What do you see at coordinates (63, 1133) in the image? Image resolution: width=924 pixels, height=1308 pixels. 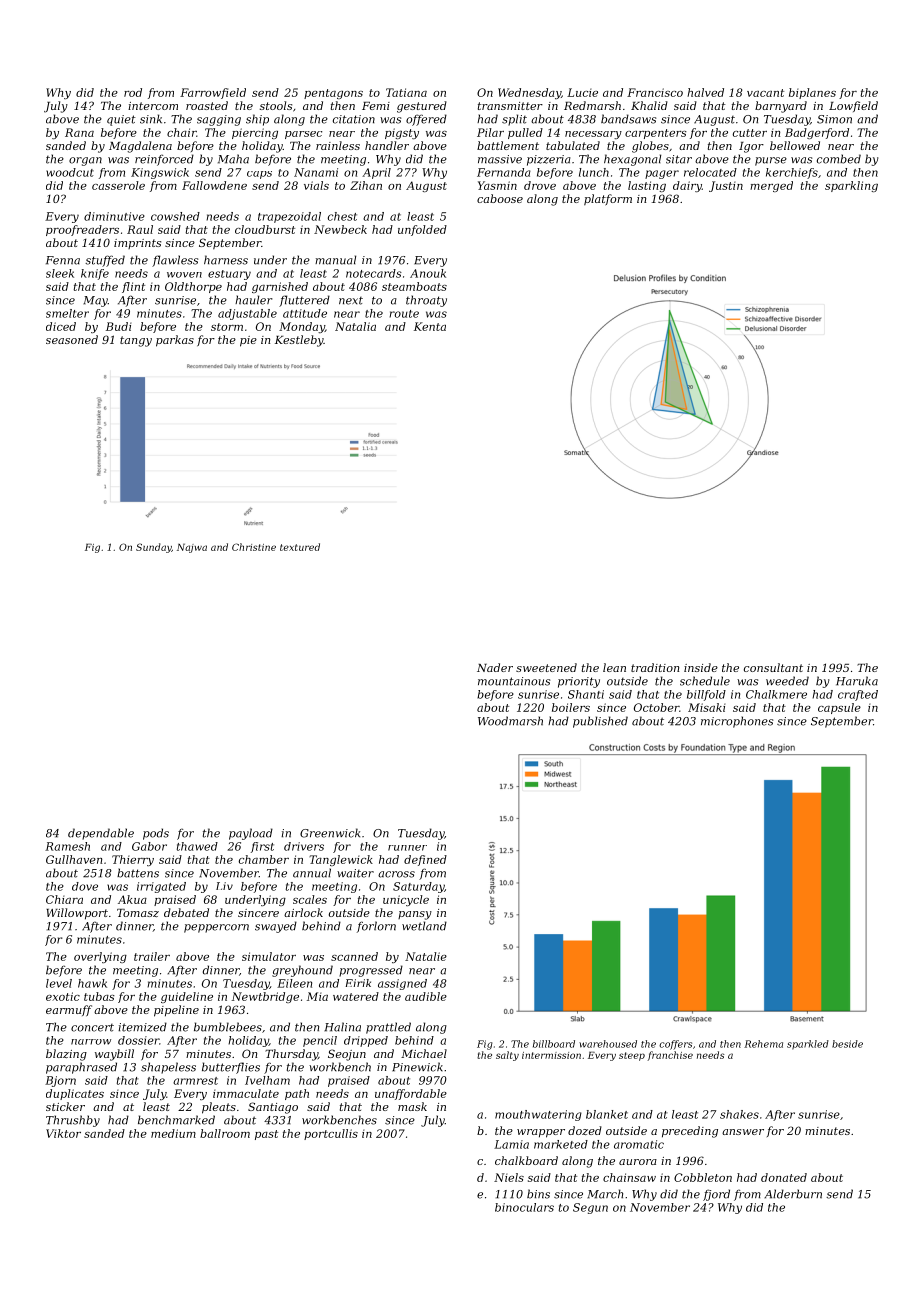 I see `Viktor` at bounding box center [63, 1133].
